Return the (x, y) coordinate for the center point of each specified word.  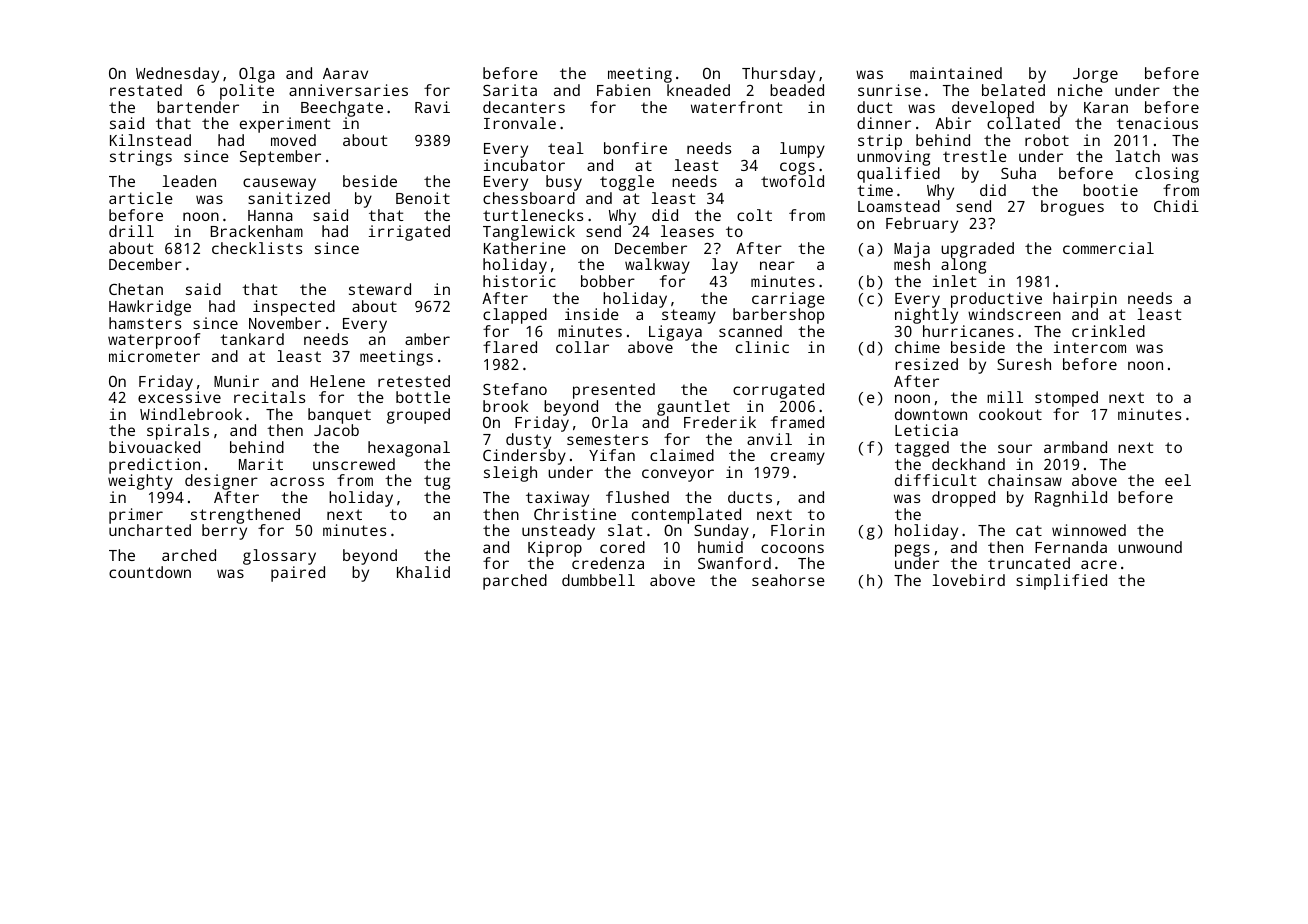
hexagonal (409, 449)
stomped (1066, 399)
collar (582, 347)
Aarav (345, 73)
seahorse (788, 580)
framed (797, 422)
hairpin (1085, 300)
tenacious (1157, 123)
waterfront (736, 107)
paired (298, 574)
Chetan (136, 289)
